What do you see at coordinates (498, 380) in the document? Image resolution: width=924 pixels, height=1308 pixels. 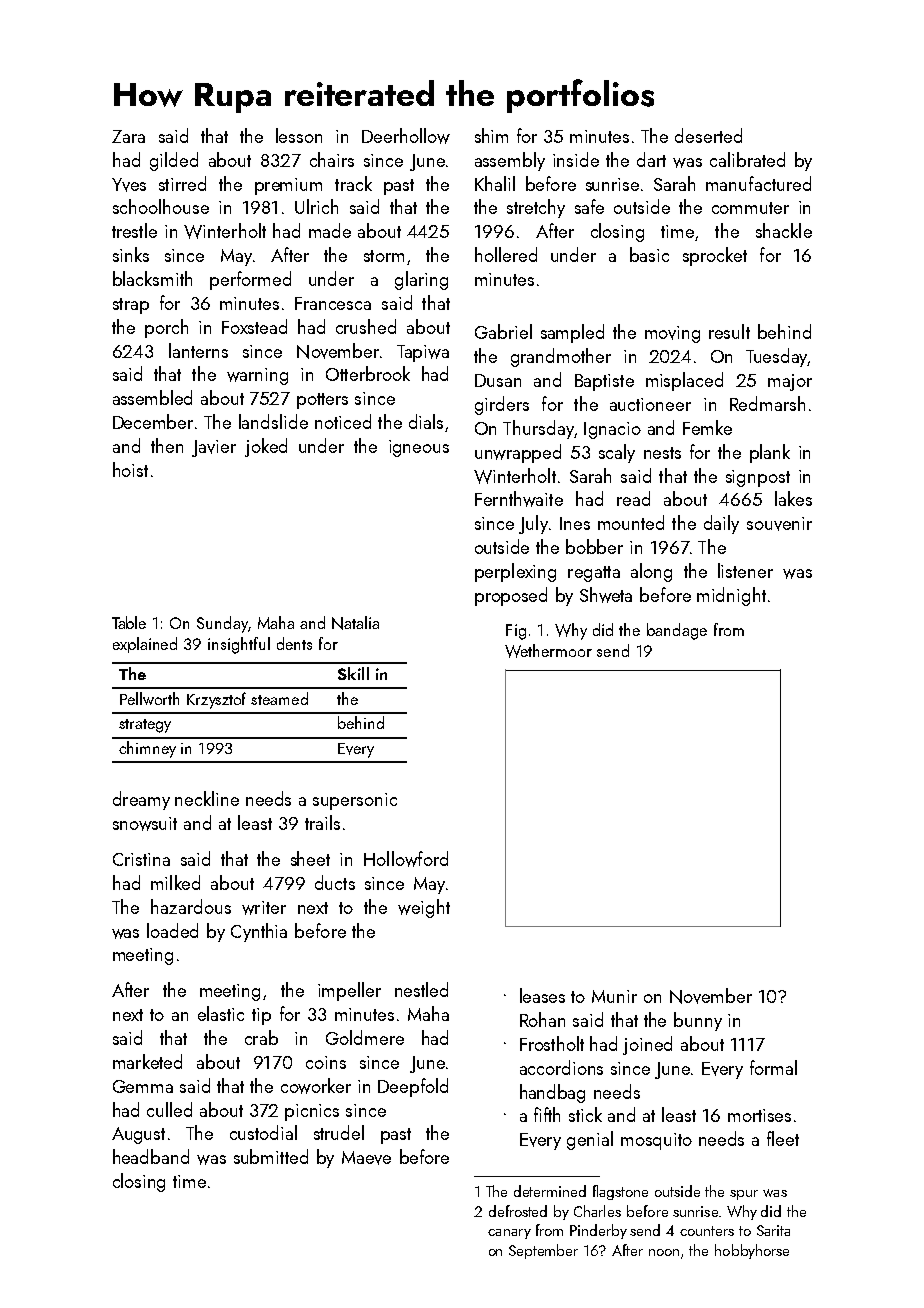 I see `Dusan` at bounding box center [498, 380].
